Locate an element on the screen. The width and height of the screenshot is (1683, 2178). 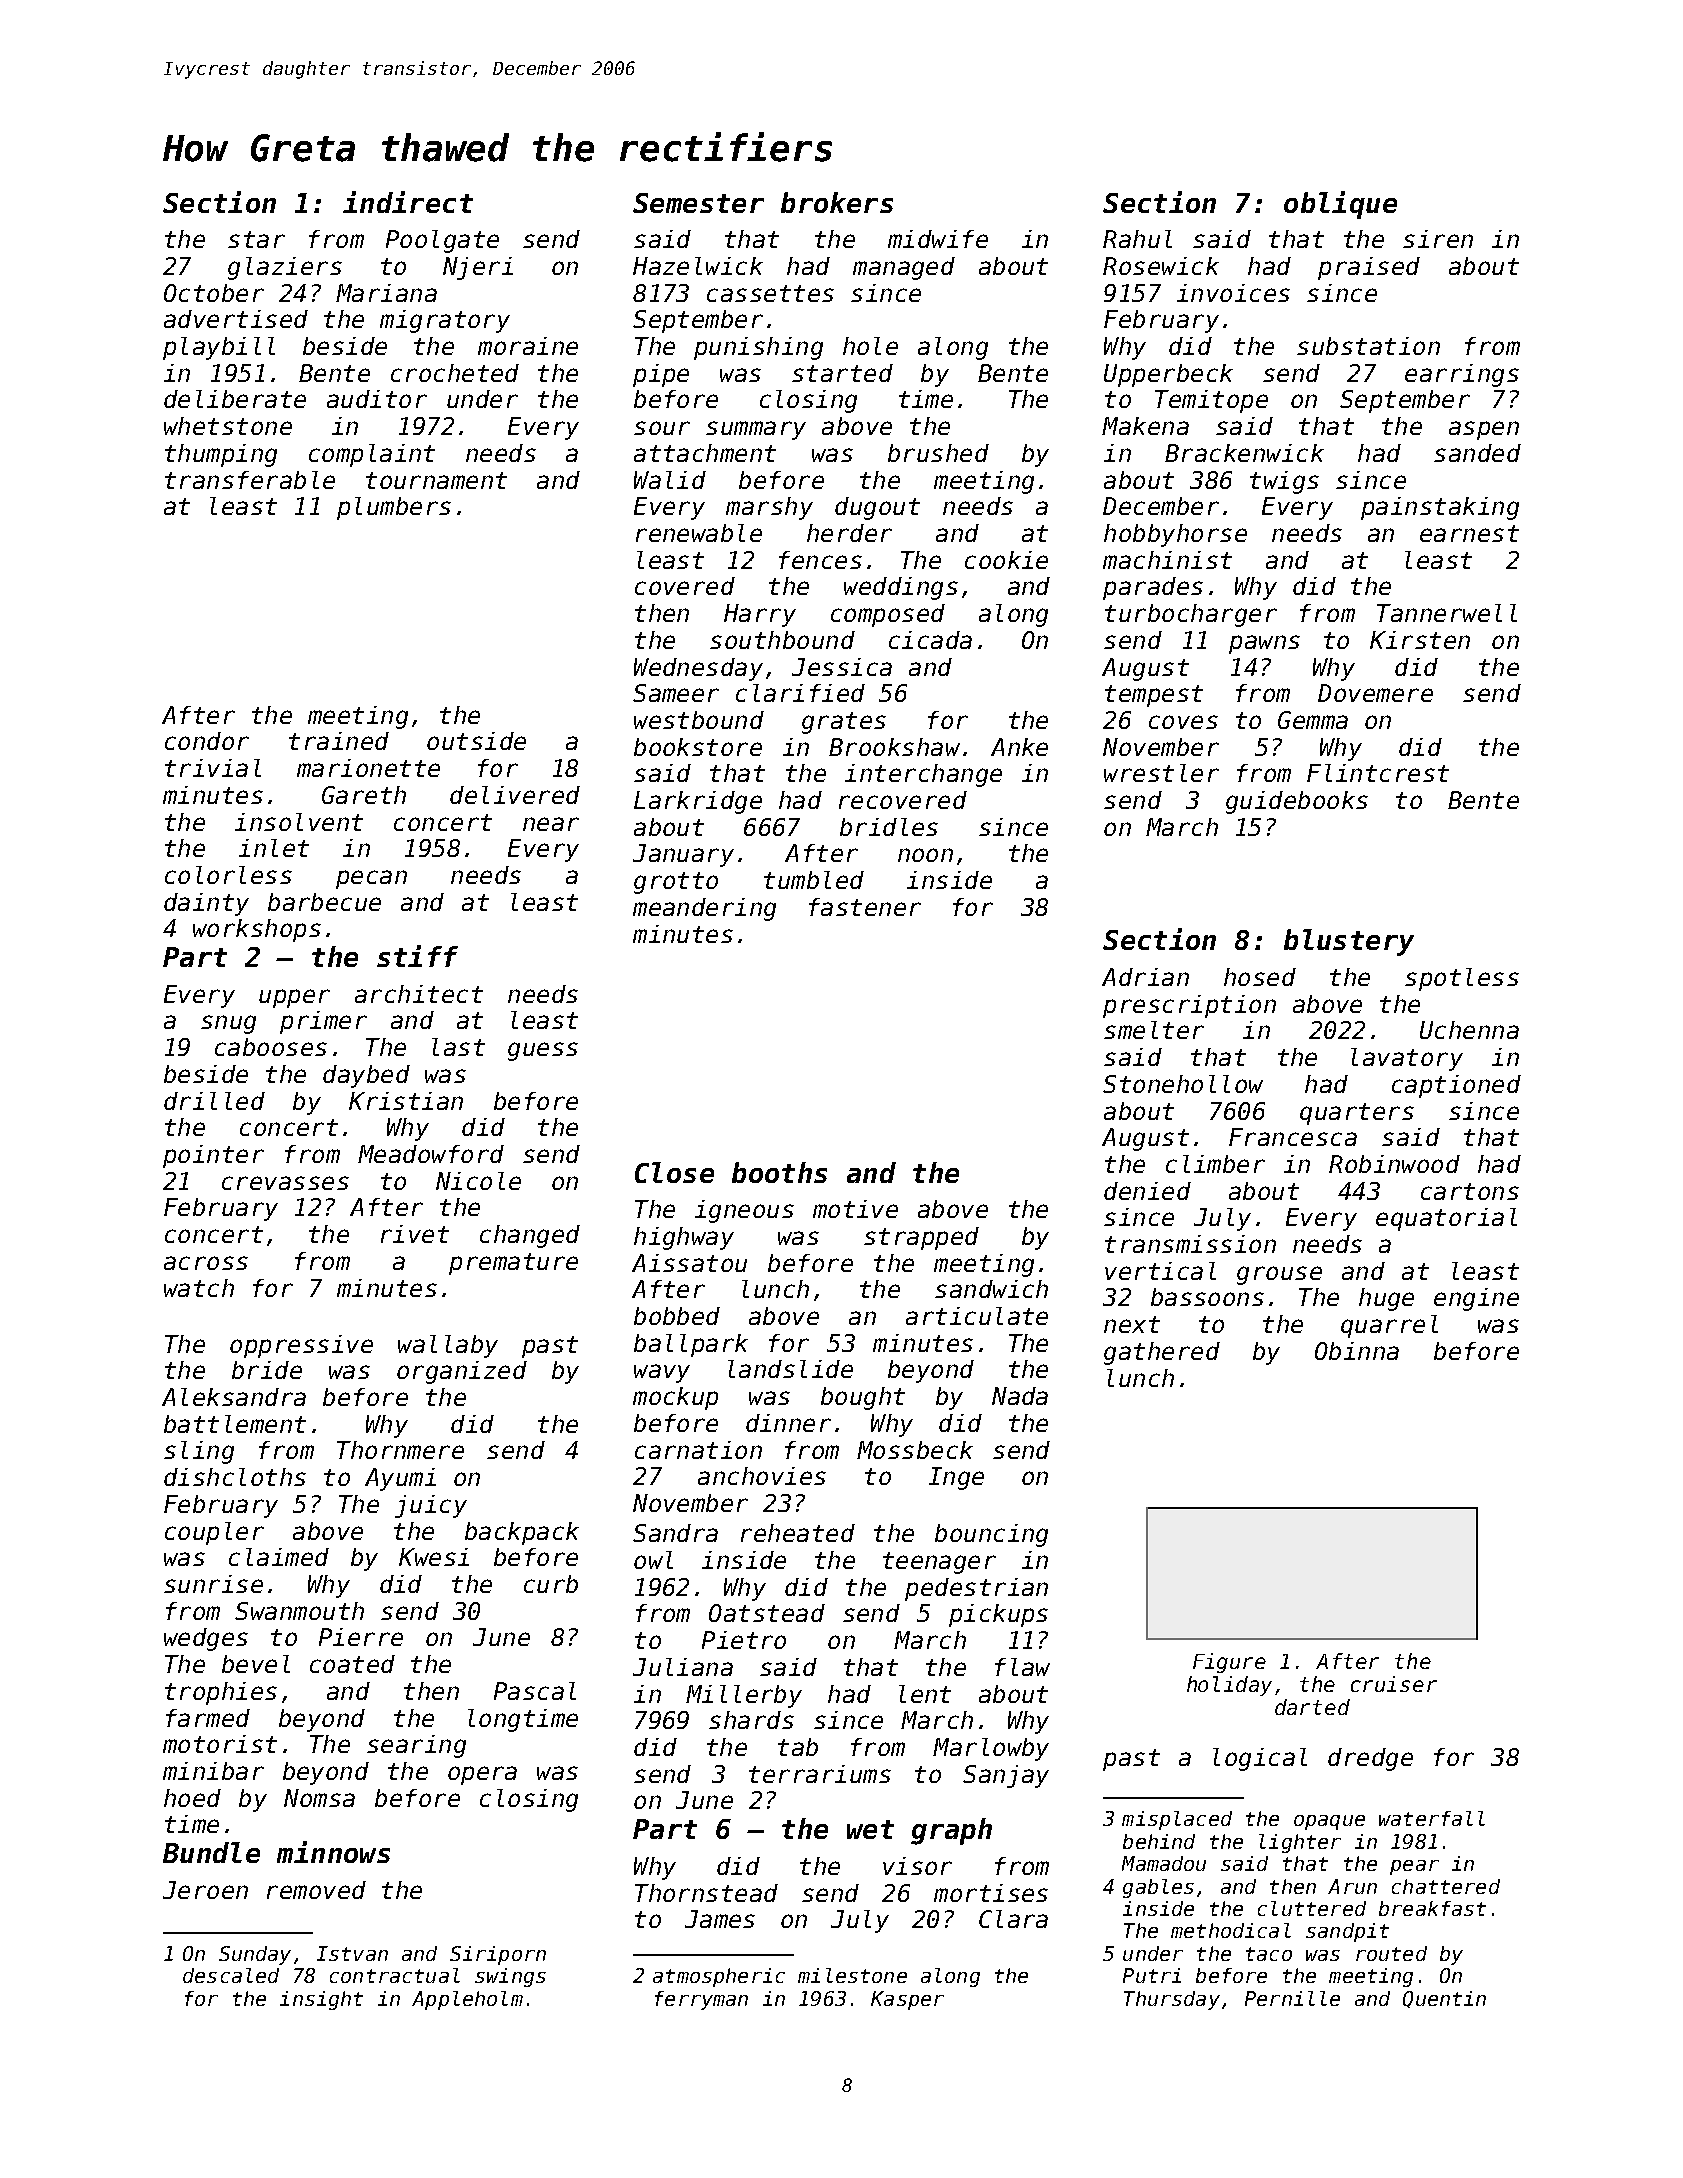
Njeri is located at coordinates (478, 268).
